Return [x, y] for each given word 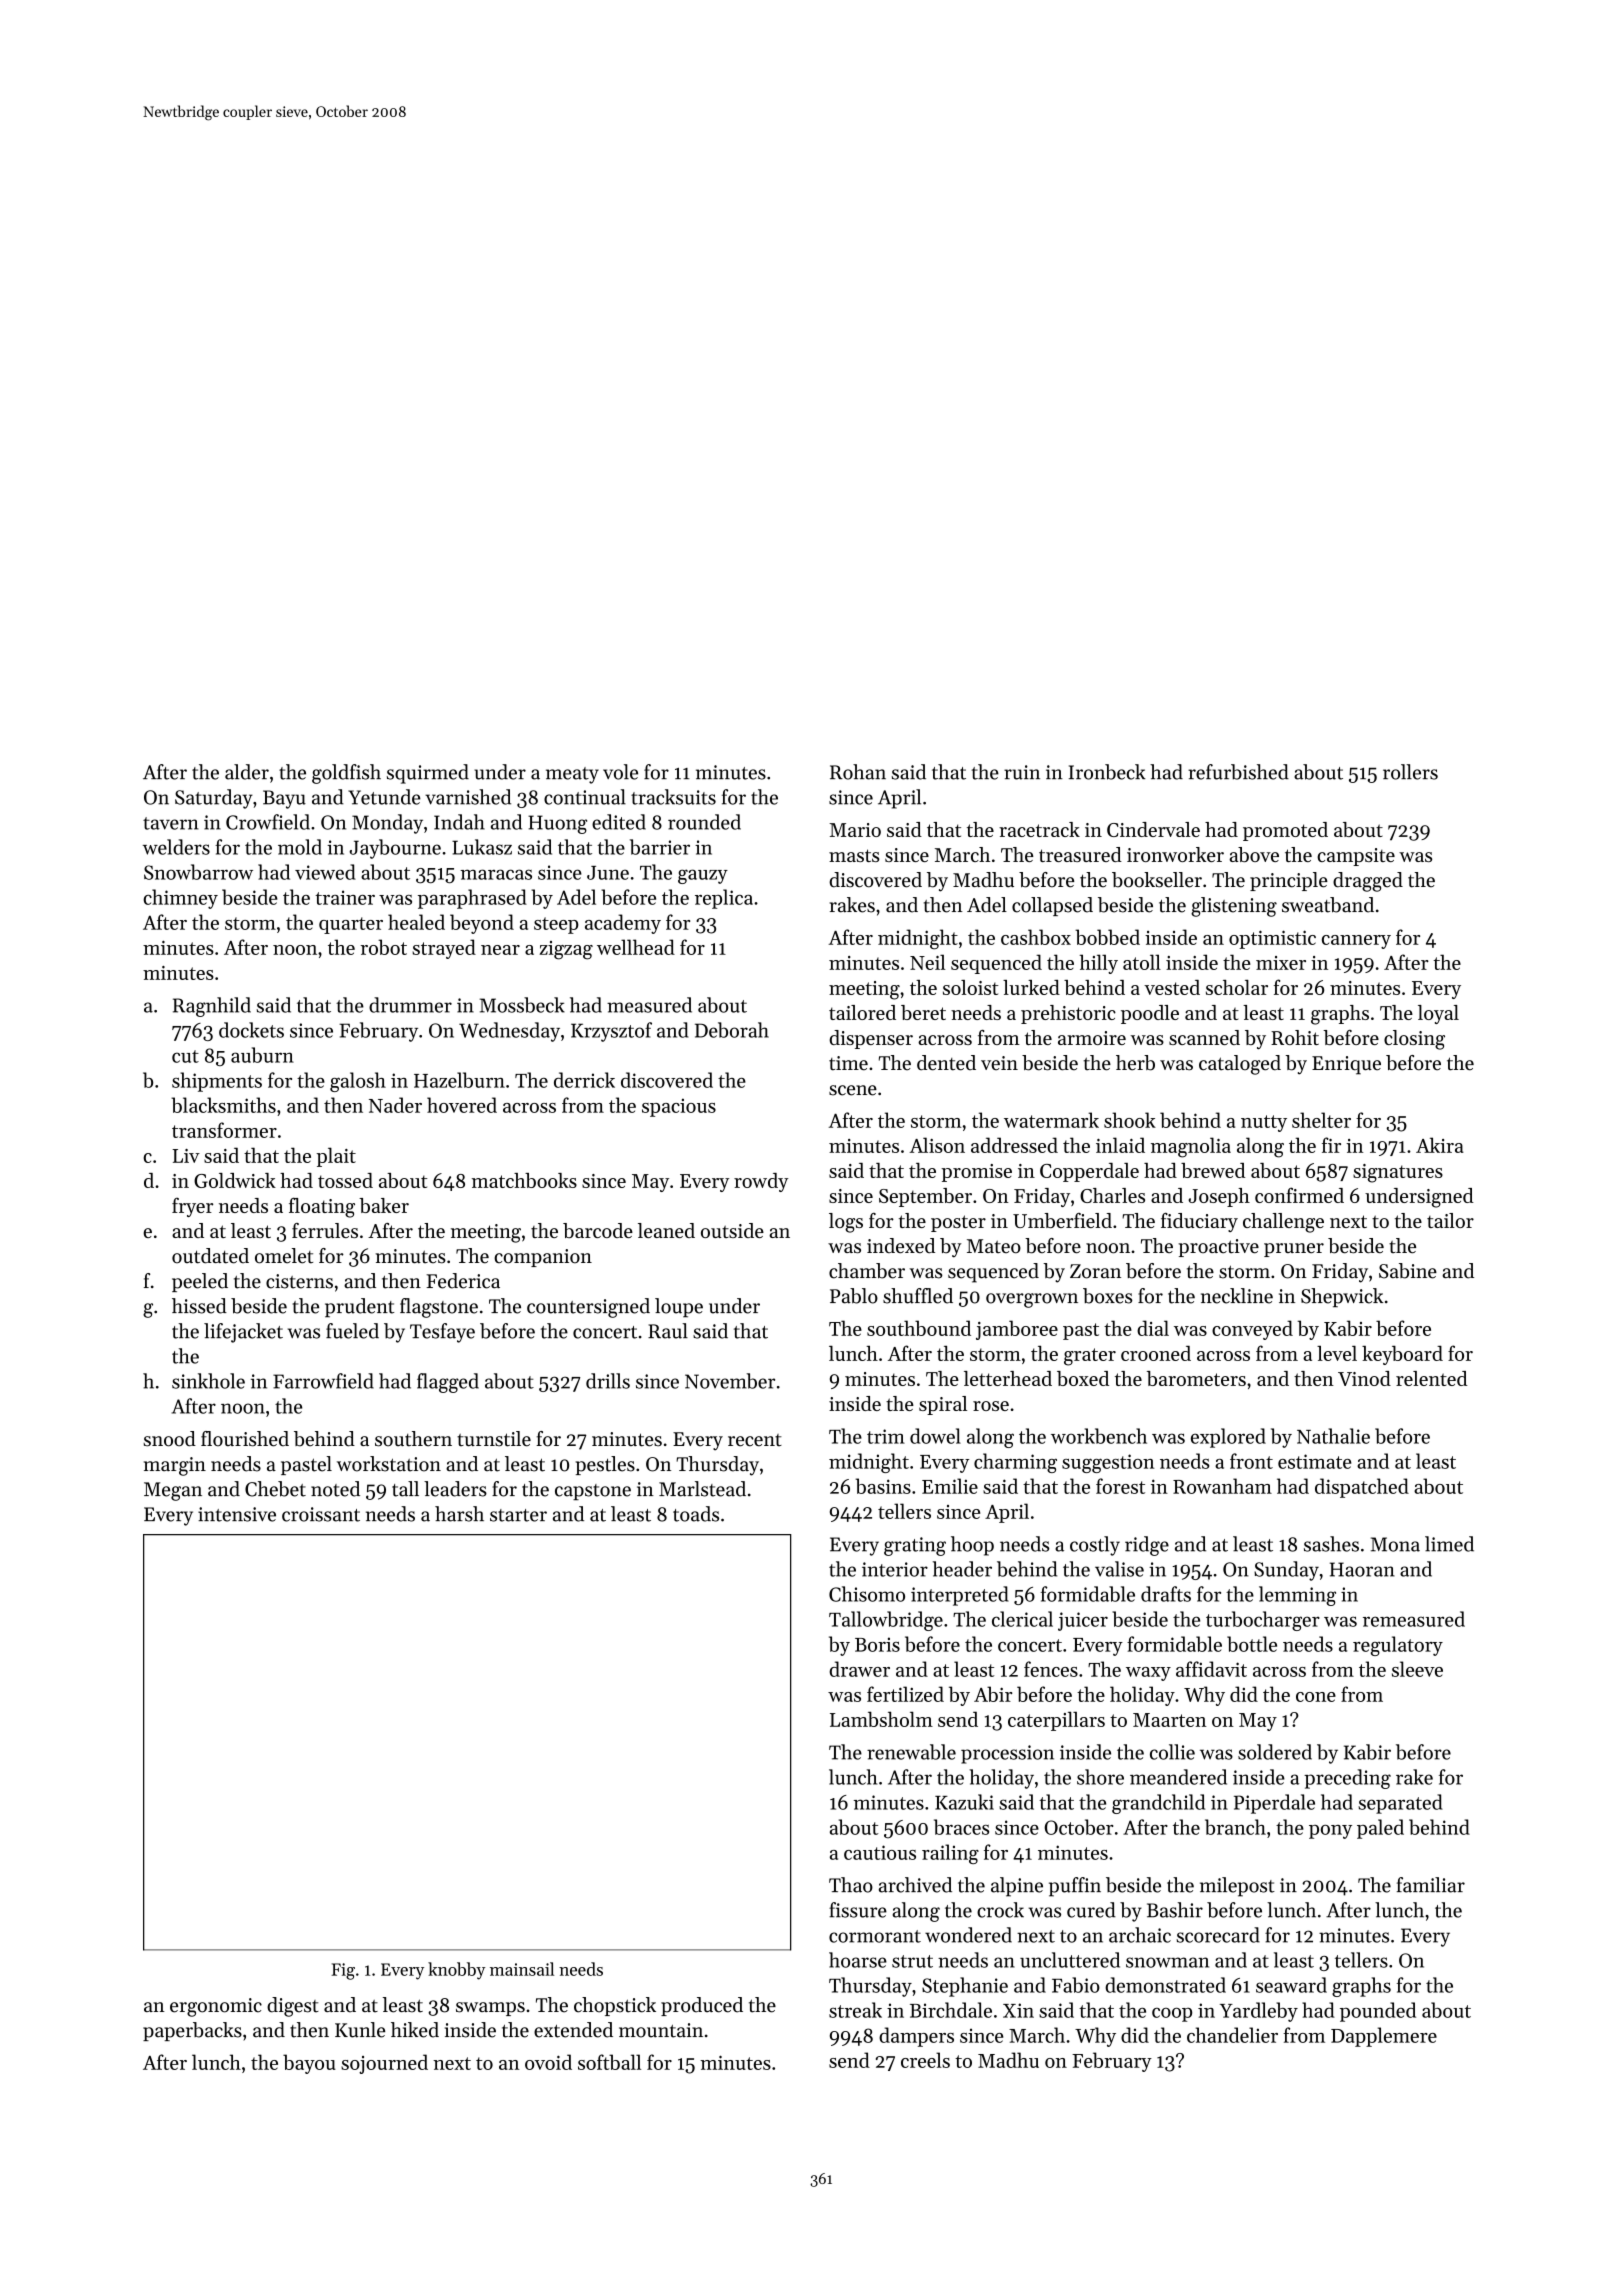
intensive [237, 1514]
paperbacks [192, 2031]
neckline [1237, 1296]
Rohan [858, 772]
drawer [859, 1669]
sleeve [1417, 1669]
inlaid [1120, 1145]
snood [169, 1439]
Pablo [854, 1296]
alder [247, 772]
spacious [679, 1107]
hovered [462, 1105]
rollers [1410, 772]
